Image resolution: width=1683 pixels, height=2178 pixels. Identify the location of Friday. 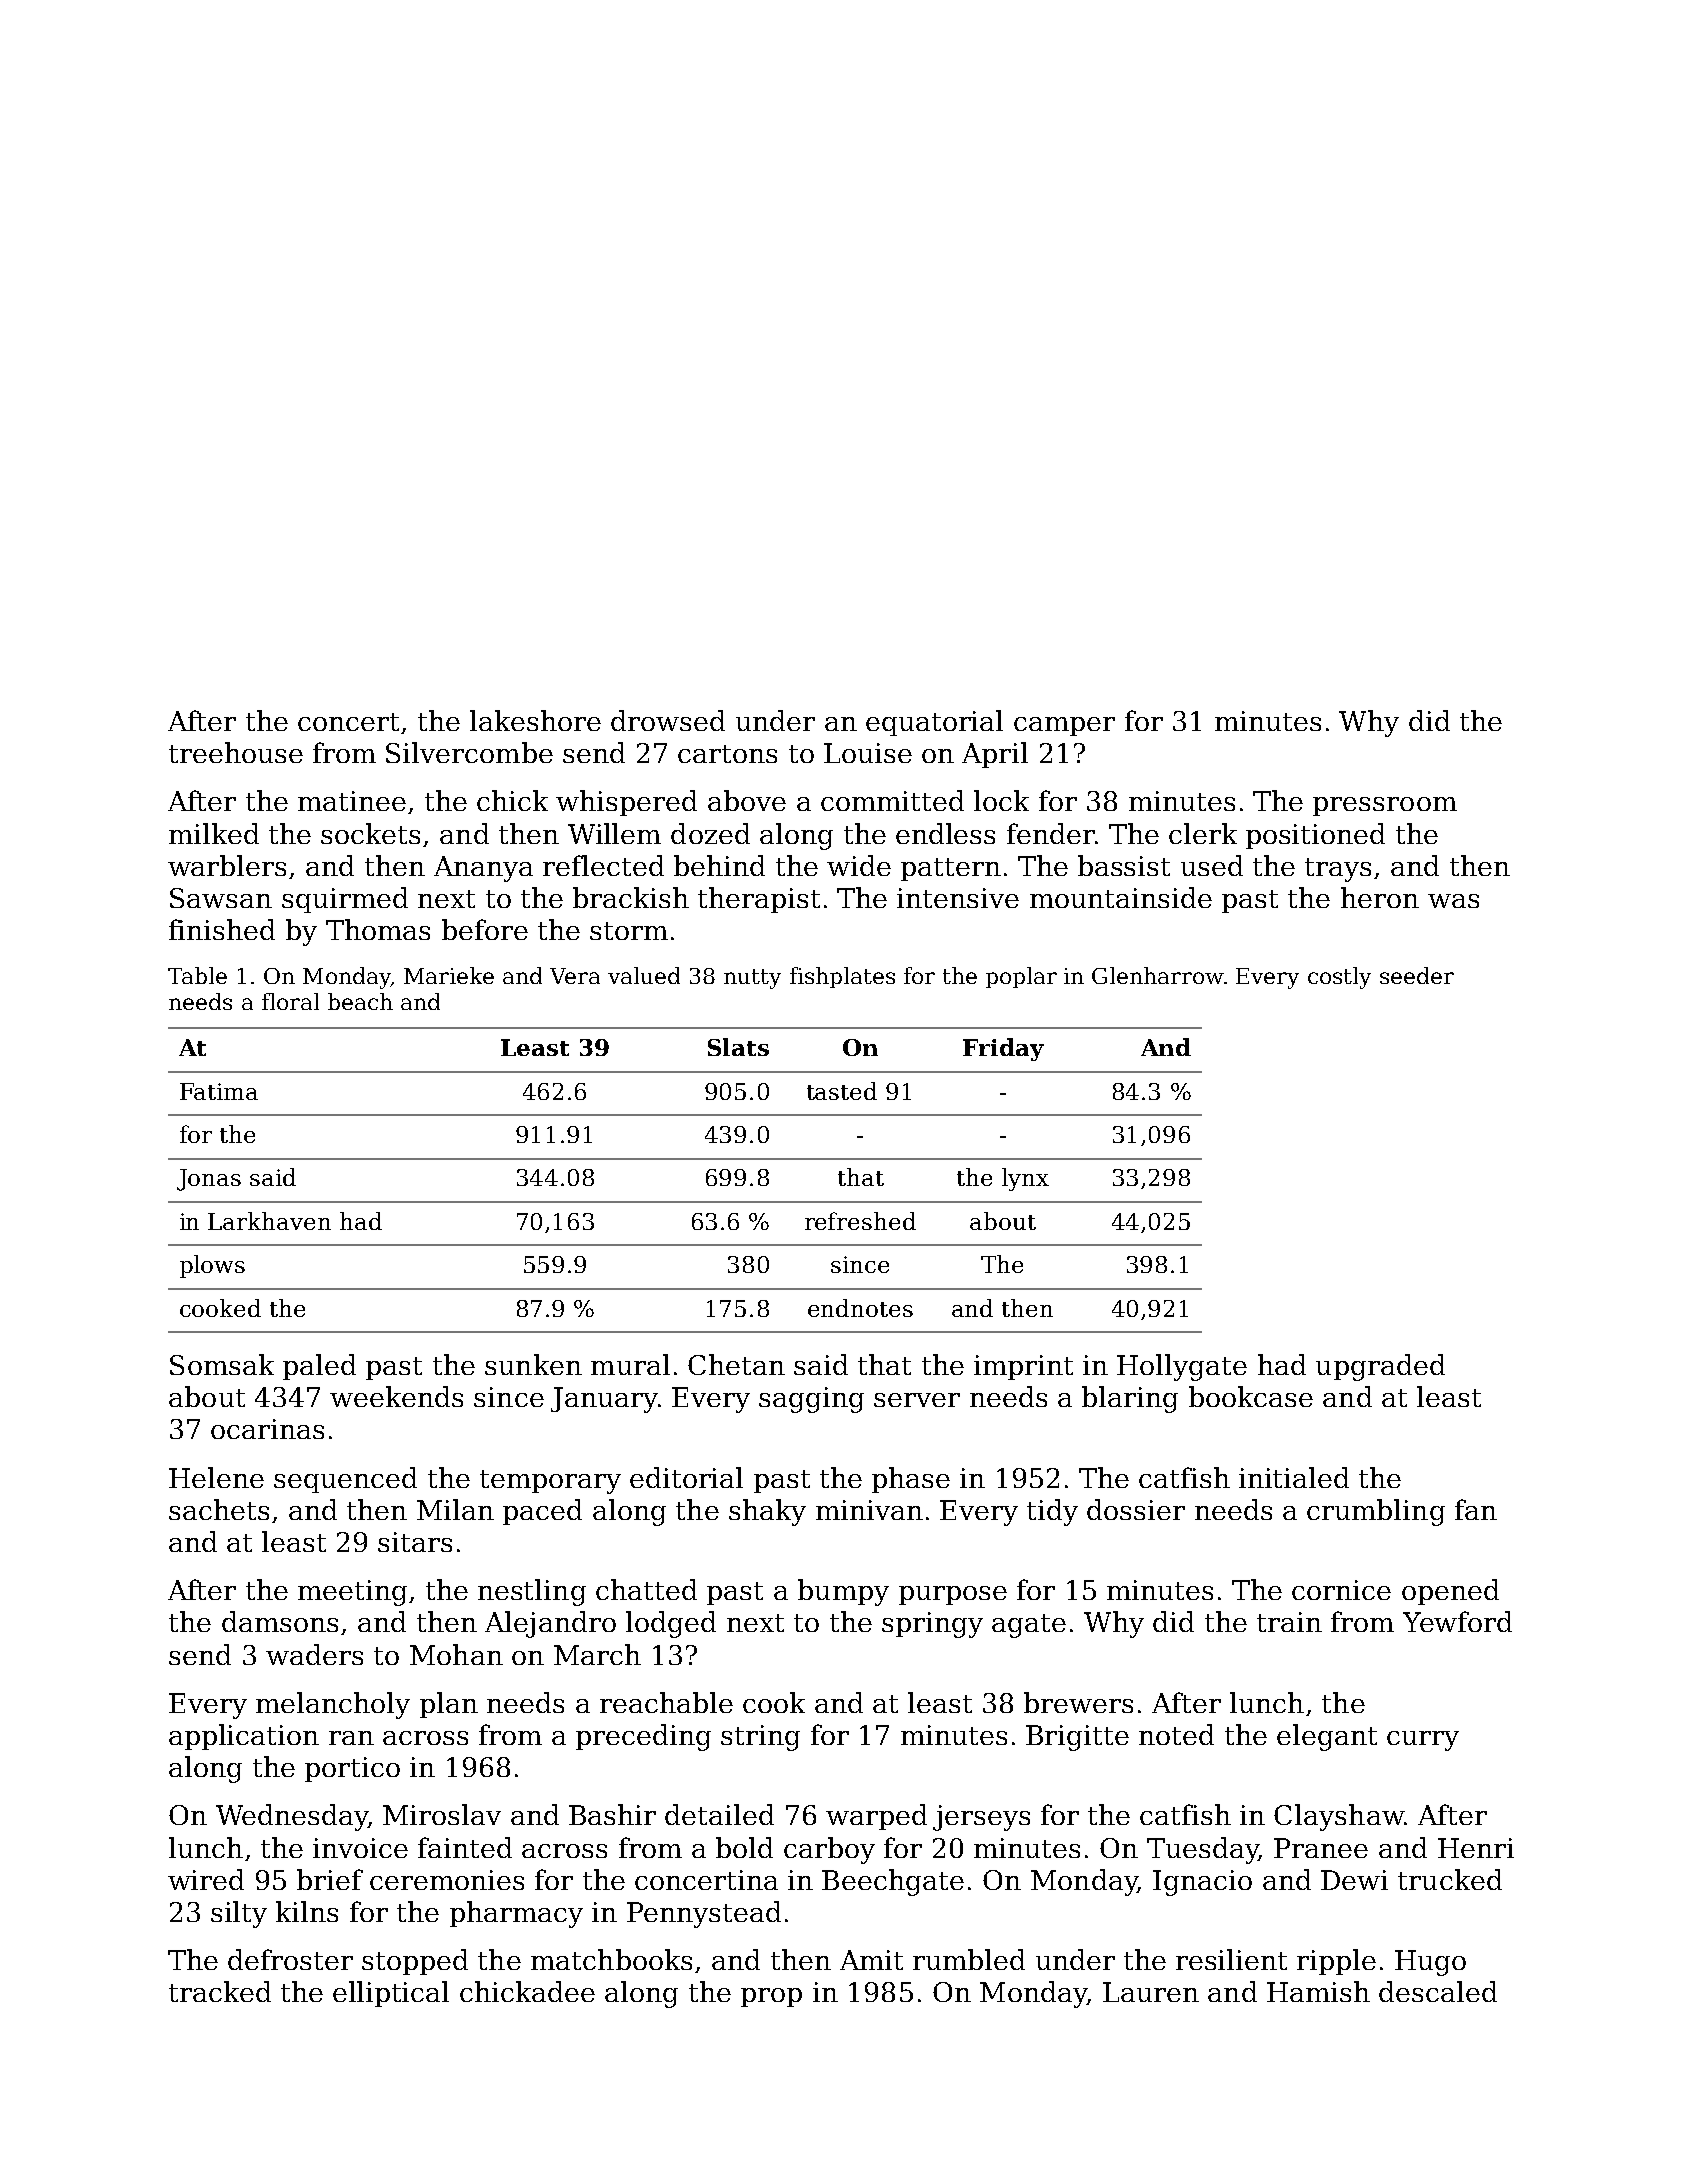
(1003, 1049).
